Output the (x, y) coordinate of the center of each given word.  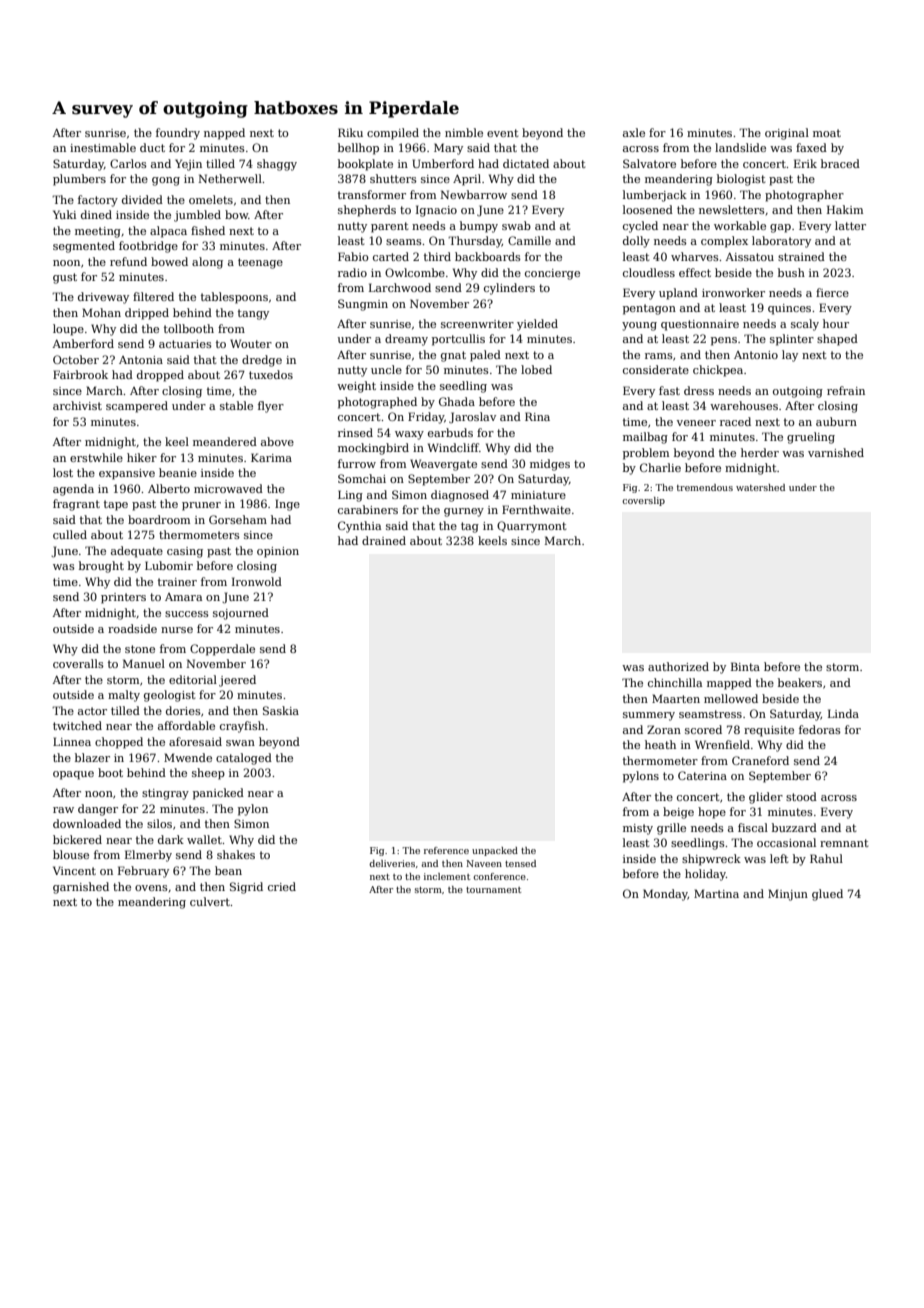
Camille (529, 240)
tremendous (705, 487)
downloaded (87, 823)
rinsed (355, 432)
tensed (520, 863)
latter (850, 225)
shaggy (277, 165)
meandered (225, 441)
